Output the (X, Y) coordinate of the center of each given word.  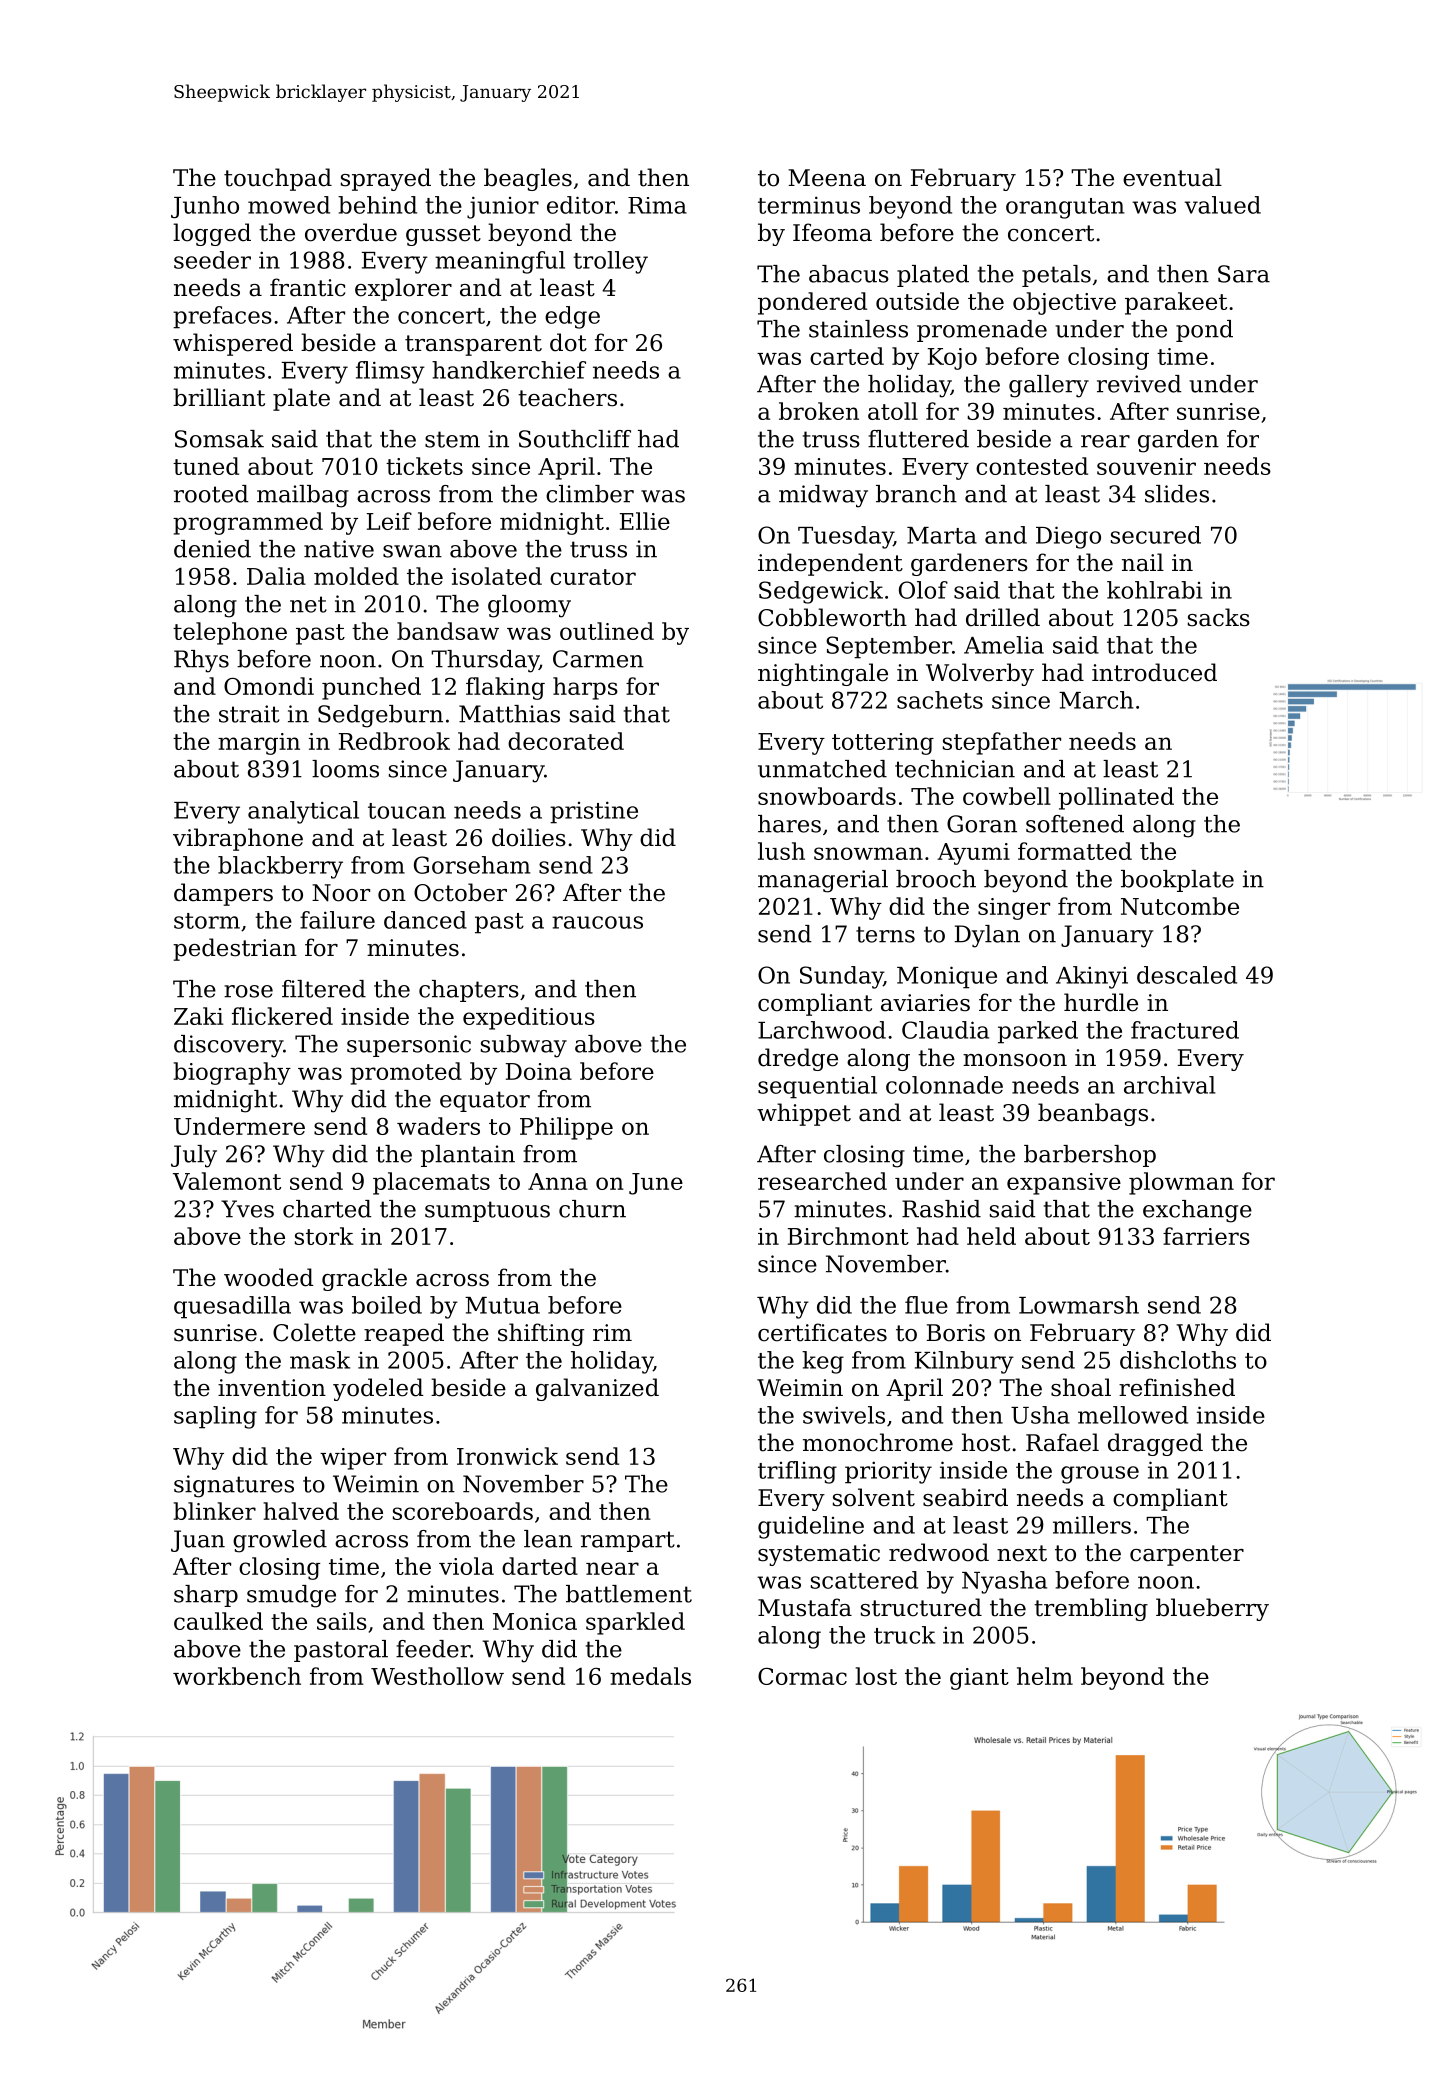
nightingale (823, 674)
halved (301, 1511)
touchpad (278, 179)
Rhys (201, 661)
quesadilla (232, 1307)
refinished (1177, 1387)
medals (650, 1676)
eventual (1172, 177)
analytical (303, 812)
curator (593, 577)
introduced (1154, 672)
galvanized (597, 1389)
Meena (827, 178)
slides (1177, 494)
